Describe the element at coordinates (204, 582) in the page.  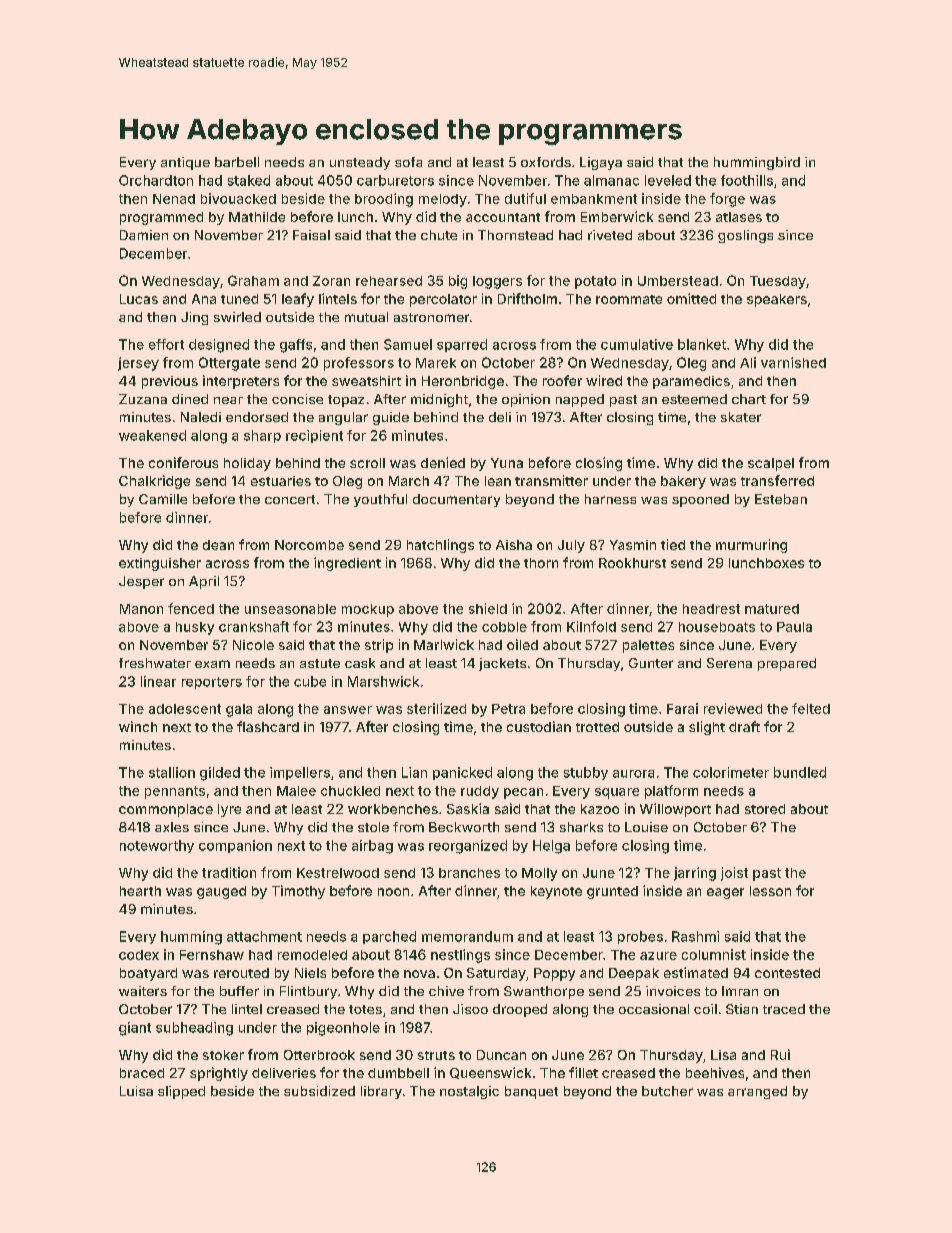
I see `April` at that location.
